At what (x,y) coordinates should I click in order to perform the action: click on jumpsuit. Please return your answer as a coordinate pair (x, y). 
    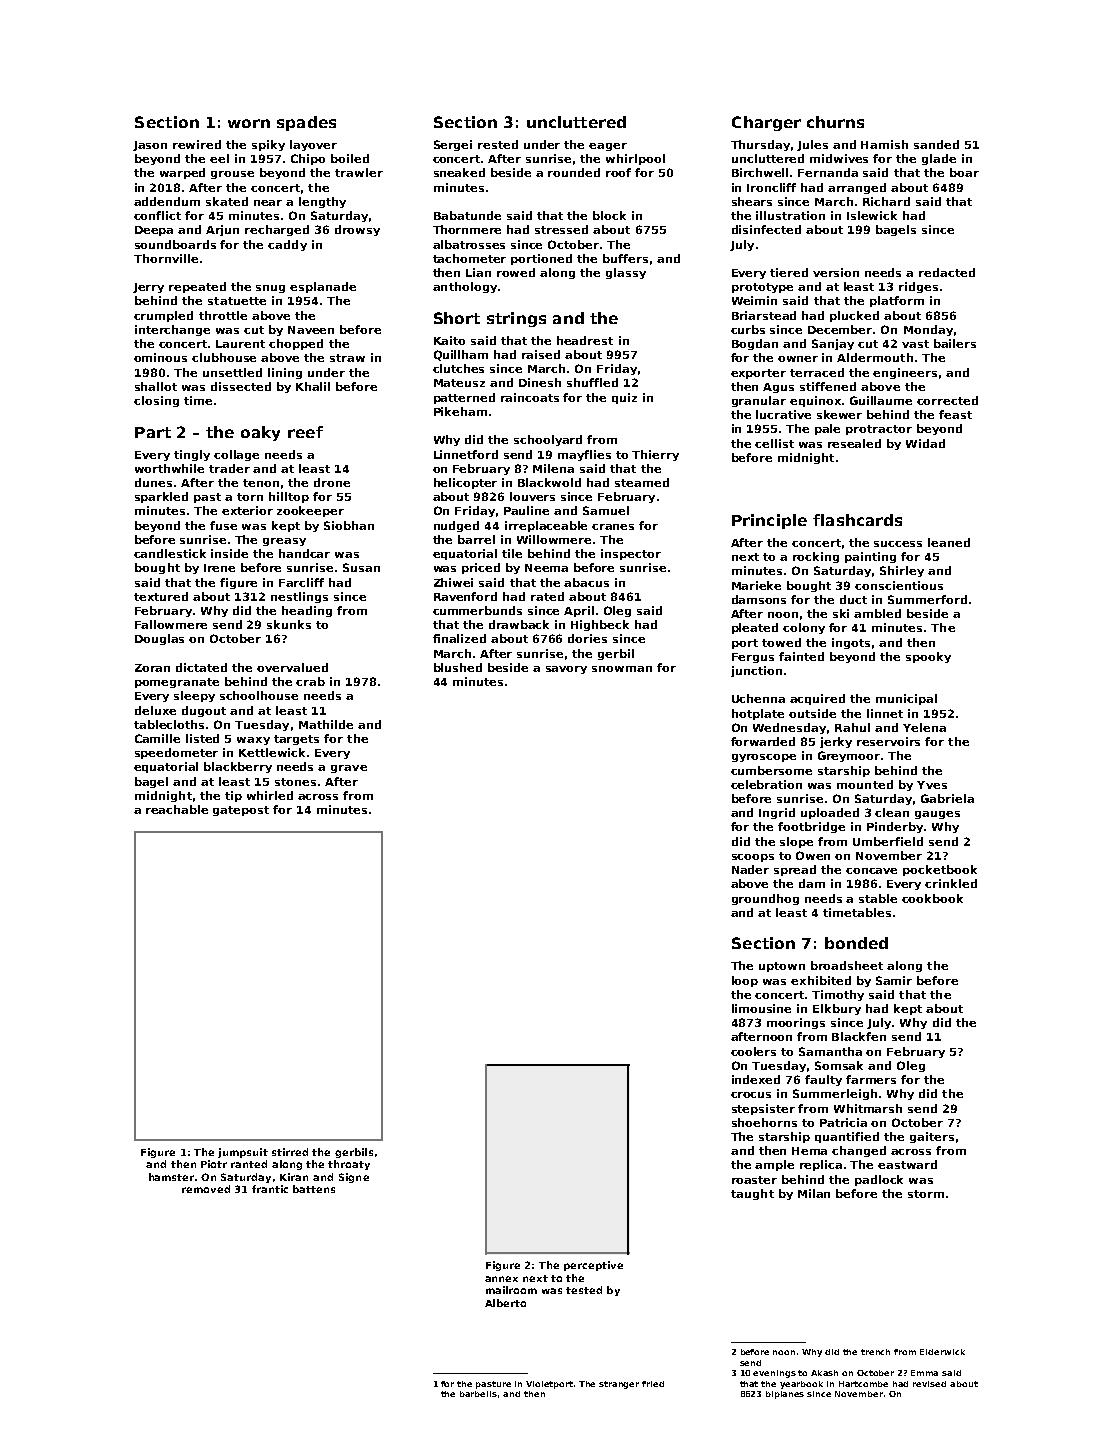
    Looking at the image, I should click on (243, 1153).
